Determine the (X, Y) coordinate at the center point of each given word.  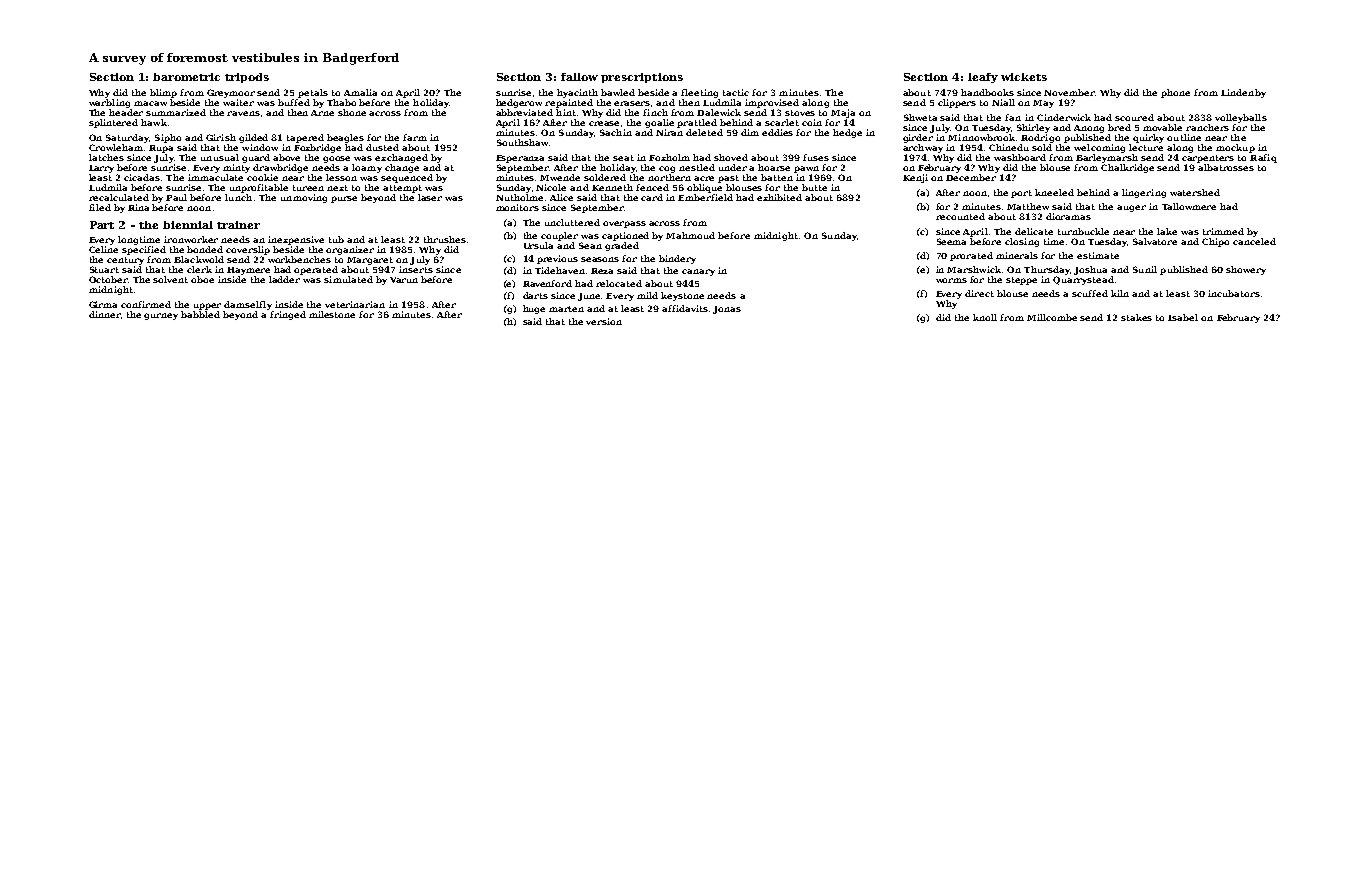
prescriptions (642, 78)
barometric (186, 77)
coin (812, 122)
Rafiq (1263, 158)
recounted (960, 216)
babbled (200, 314)
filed (100, 207)
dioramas (1068, 216)
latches (106, 157)
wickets (1024, 77)
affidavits (685, 308)
